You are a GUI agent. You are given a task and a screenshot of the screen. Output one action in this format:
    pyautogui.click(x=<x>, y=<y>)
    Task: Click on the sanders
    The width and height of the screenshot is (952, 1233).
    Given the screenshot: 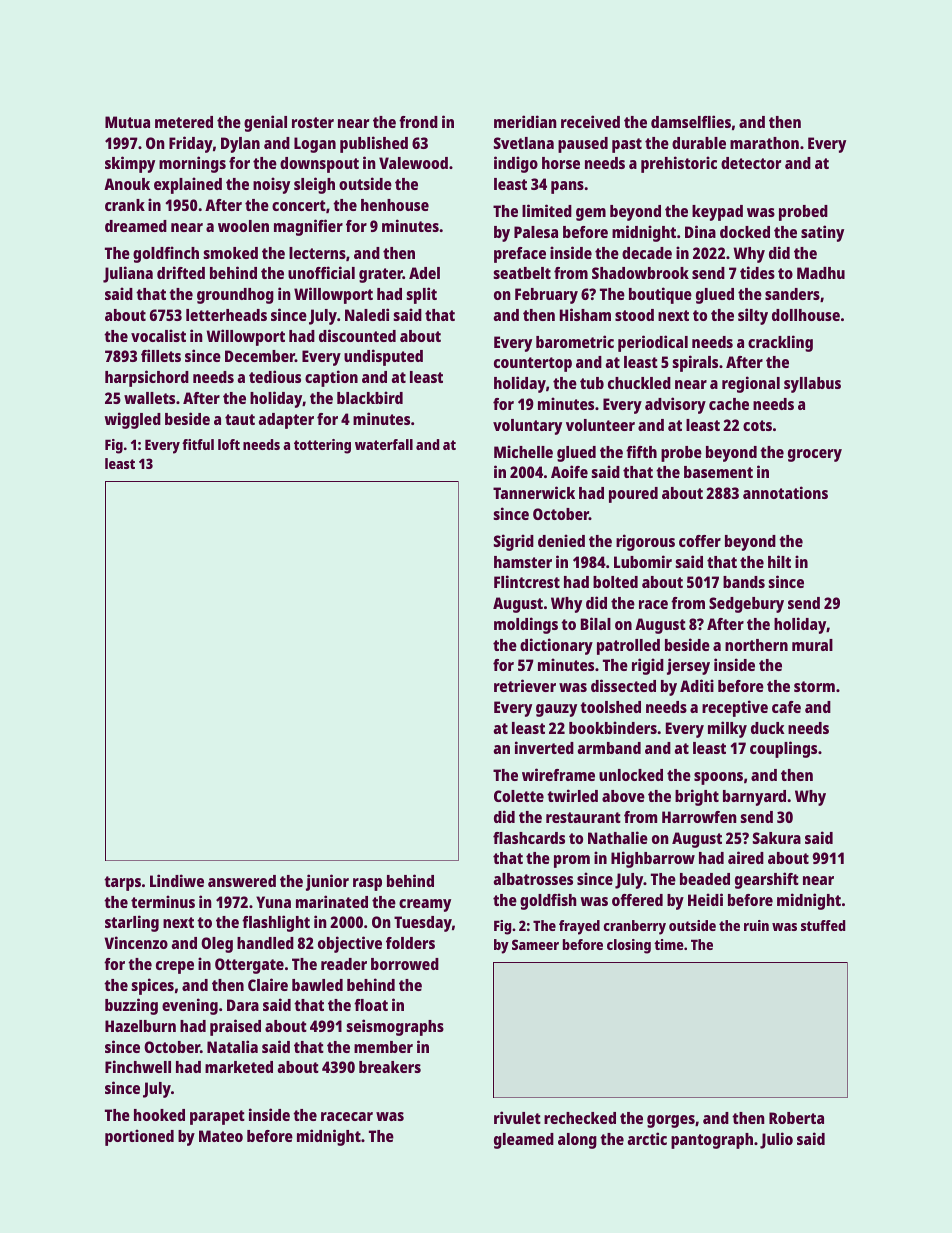 What is the action you would take?
    pyautogui.click(x=792, y=294)
